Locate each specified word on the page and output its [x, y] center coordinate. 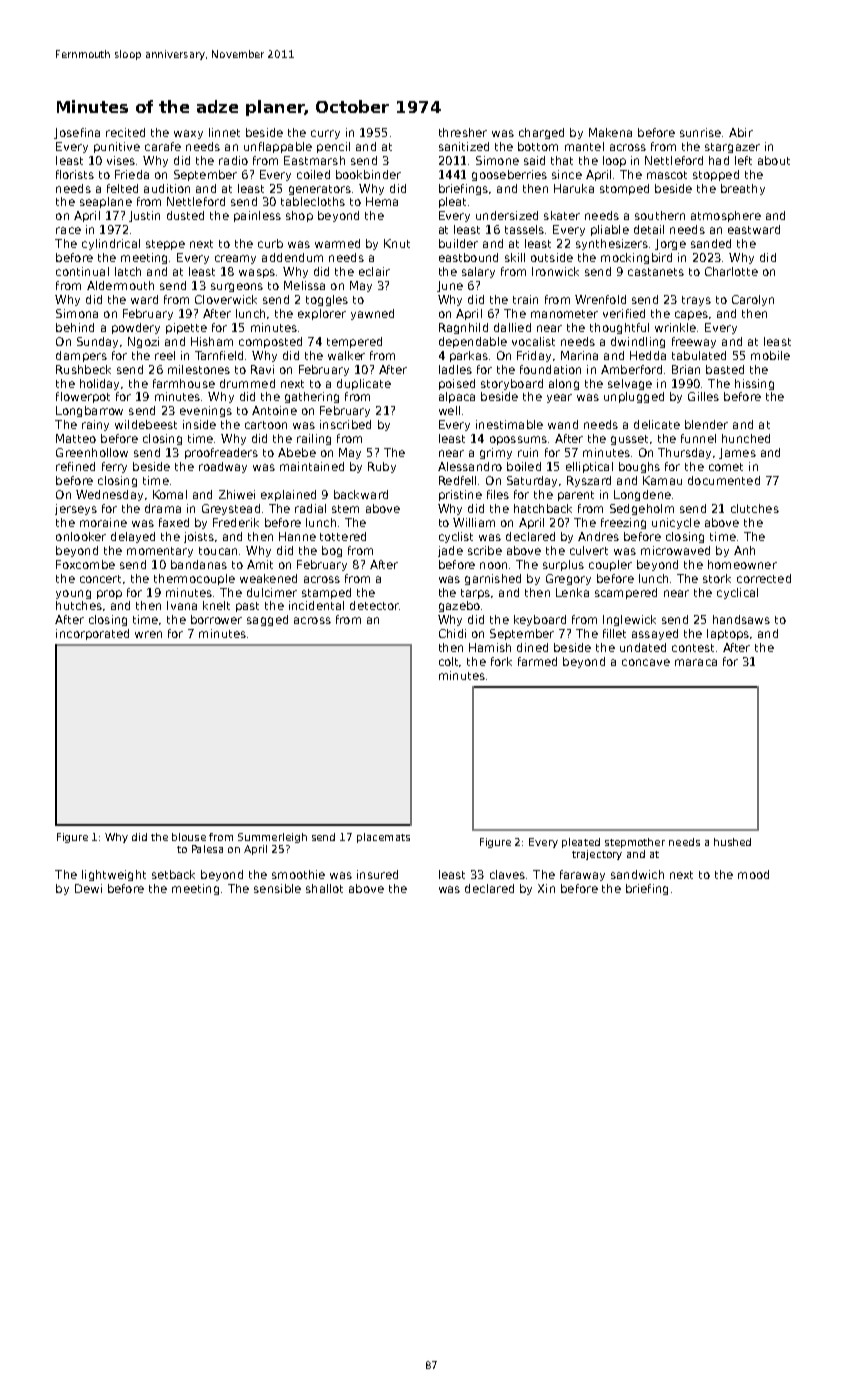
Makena [610, 132]
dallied [512, 327]
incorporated [92, 634]
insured [377, 874]
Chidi [452, 633]
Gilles [703, 396]
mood [753, 874]
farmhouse [184, 383]
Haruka [574, 188]
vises [122, 160]
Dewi [88, 888]
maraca [696, 662]
